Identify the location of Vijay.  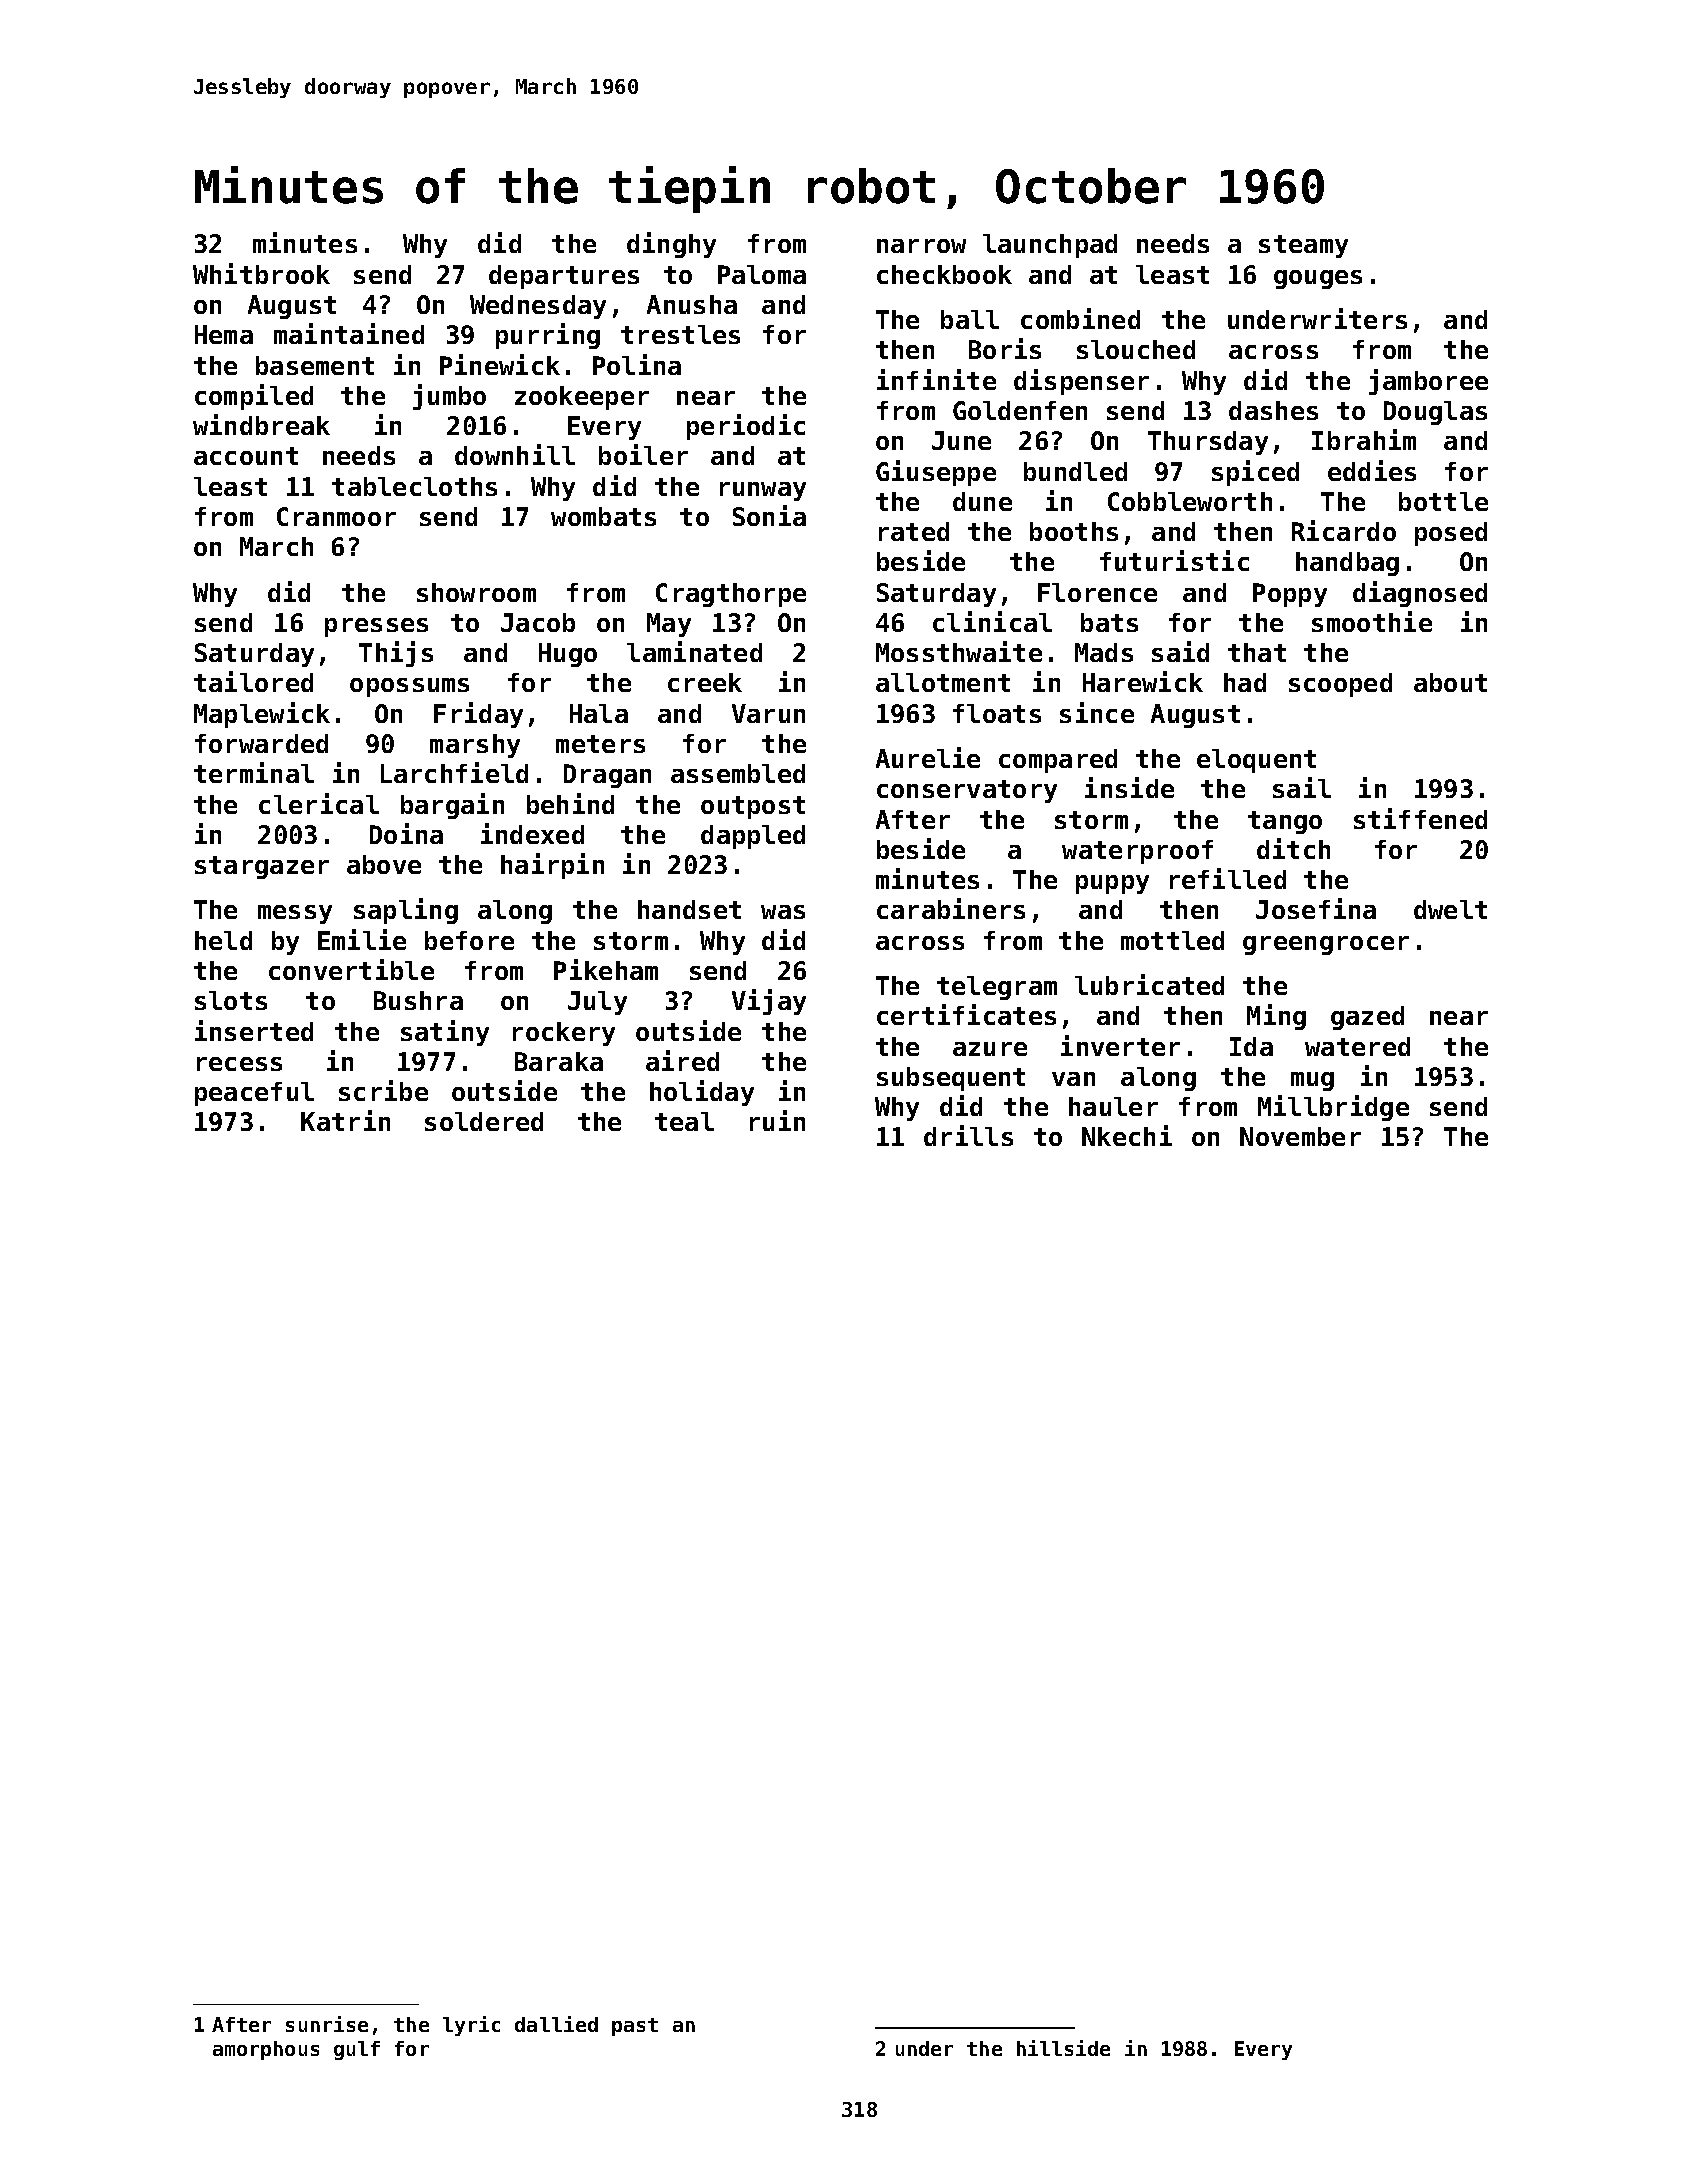
(769, 1002).
